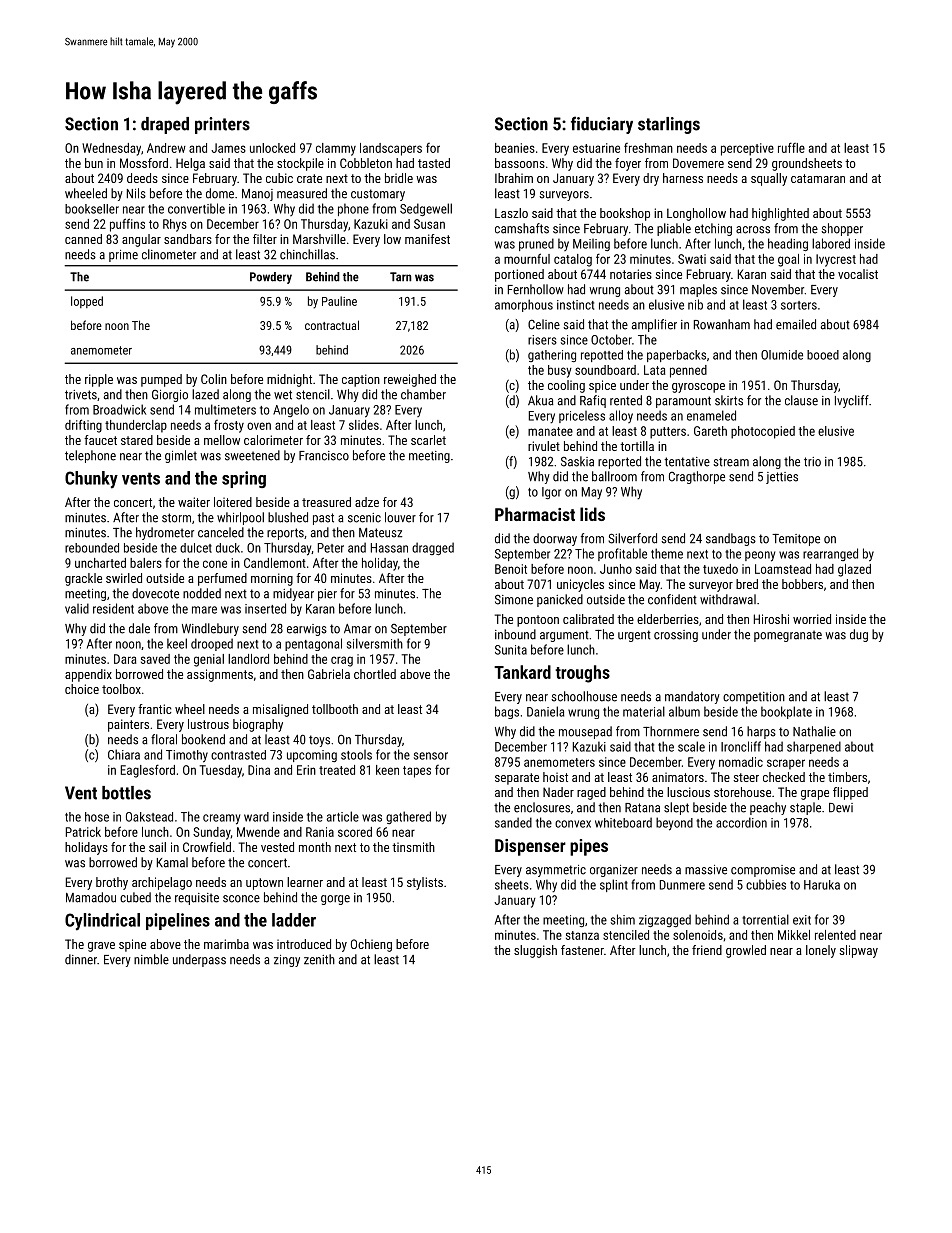 The image size is (952, 1233). What do you see at coordinates (165, 125) in the screenshot?
I see `draped` at bounding box center [165, 125].
